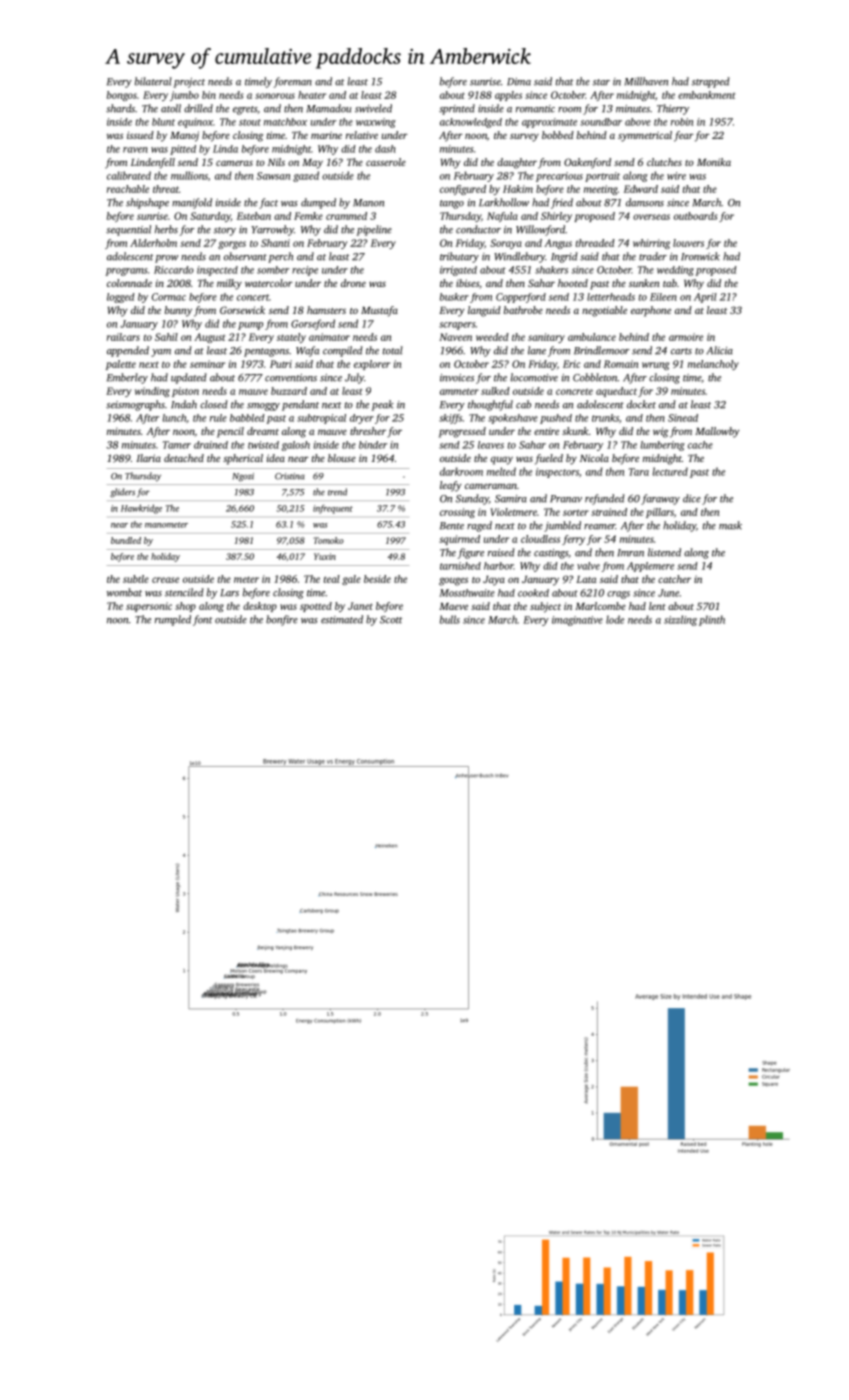 The width and height of the document is (849, 1400). I want to click on programs, so click(127, 272).
